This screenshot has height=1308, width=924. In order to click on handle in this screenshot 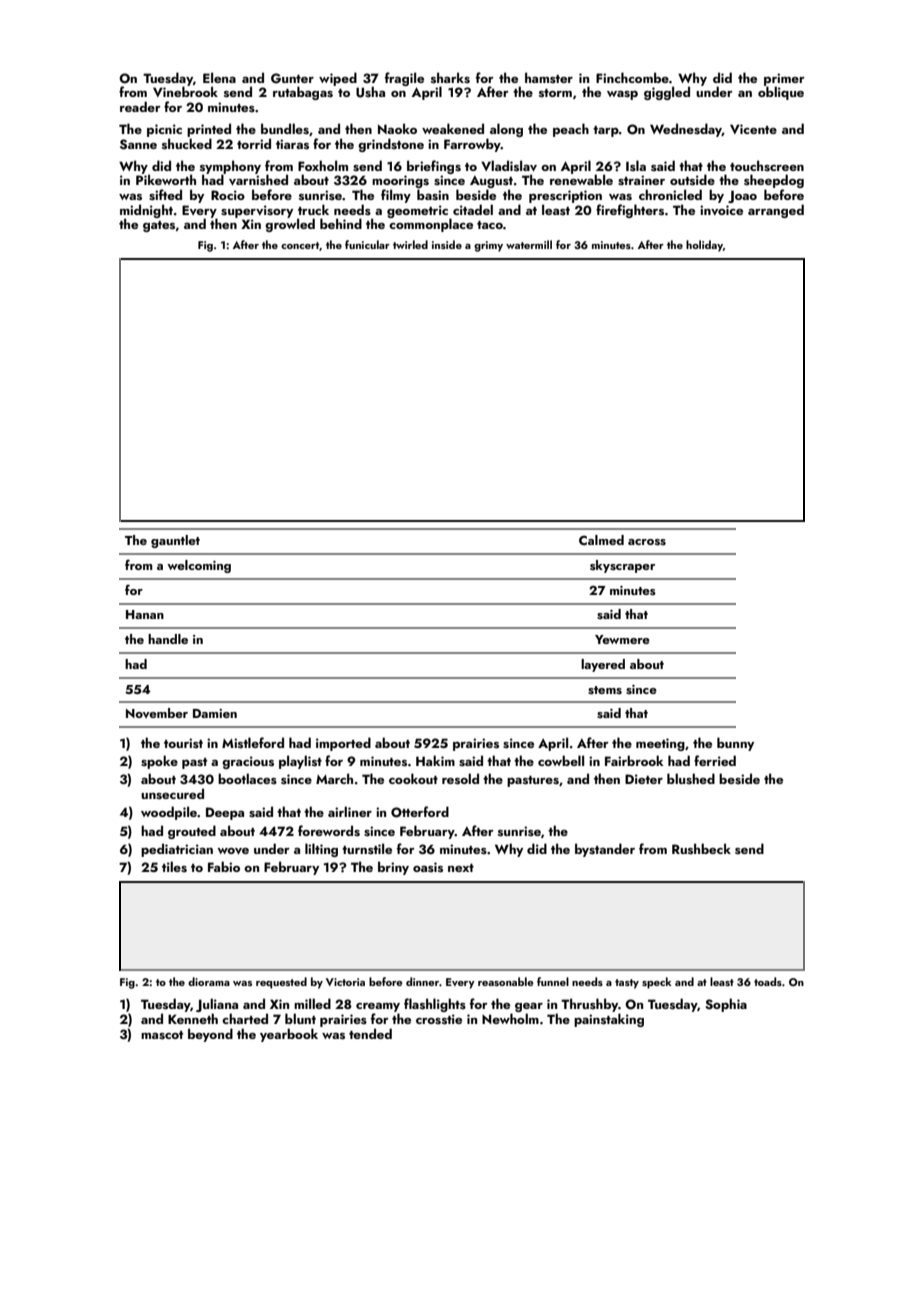, I will do `click(168, 639)`.
